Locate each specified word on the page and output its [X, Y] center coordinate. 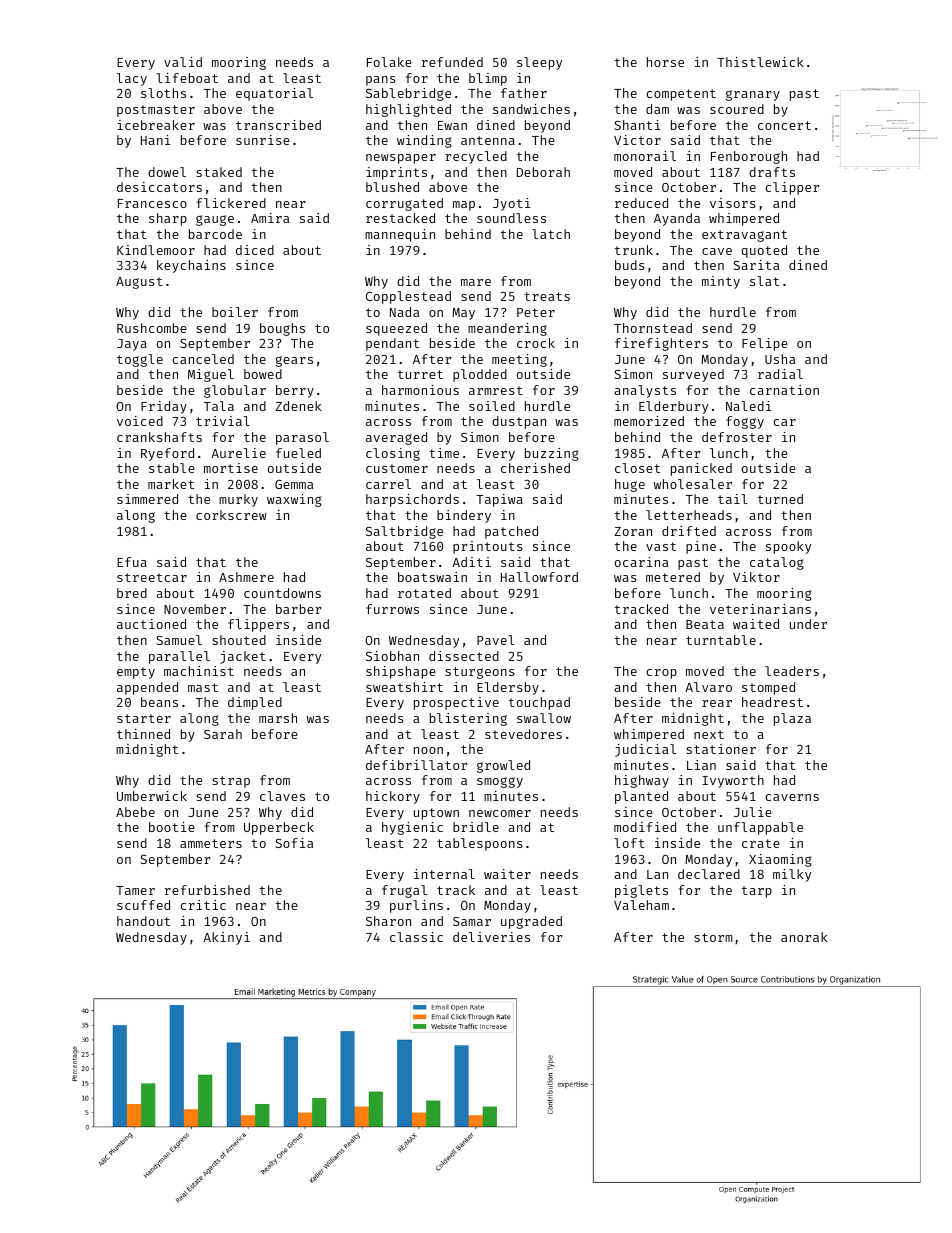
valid [183, 62]
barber [298, 609]
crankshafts [159, 437]
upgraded [531, 922]
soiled [492, 406]
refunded [452, 62]
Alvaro [708, 687]
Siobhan [392, 656]
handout [143, 921]
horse [665, 62]
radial [780, 374]
